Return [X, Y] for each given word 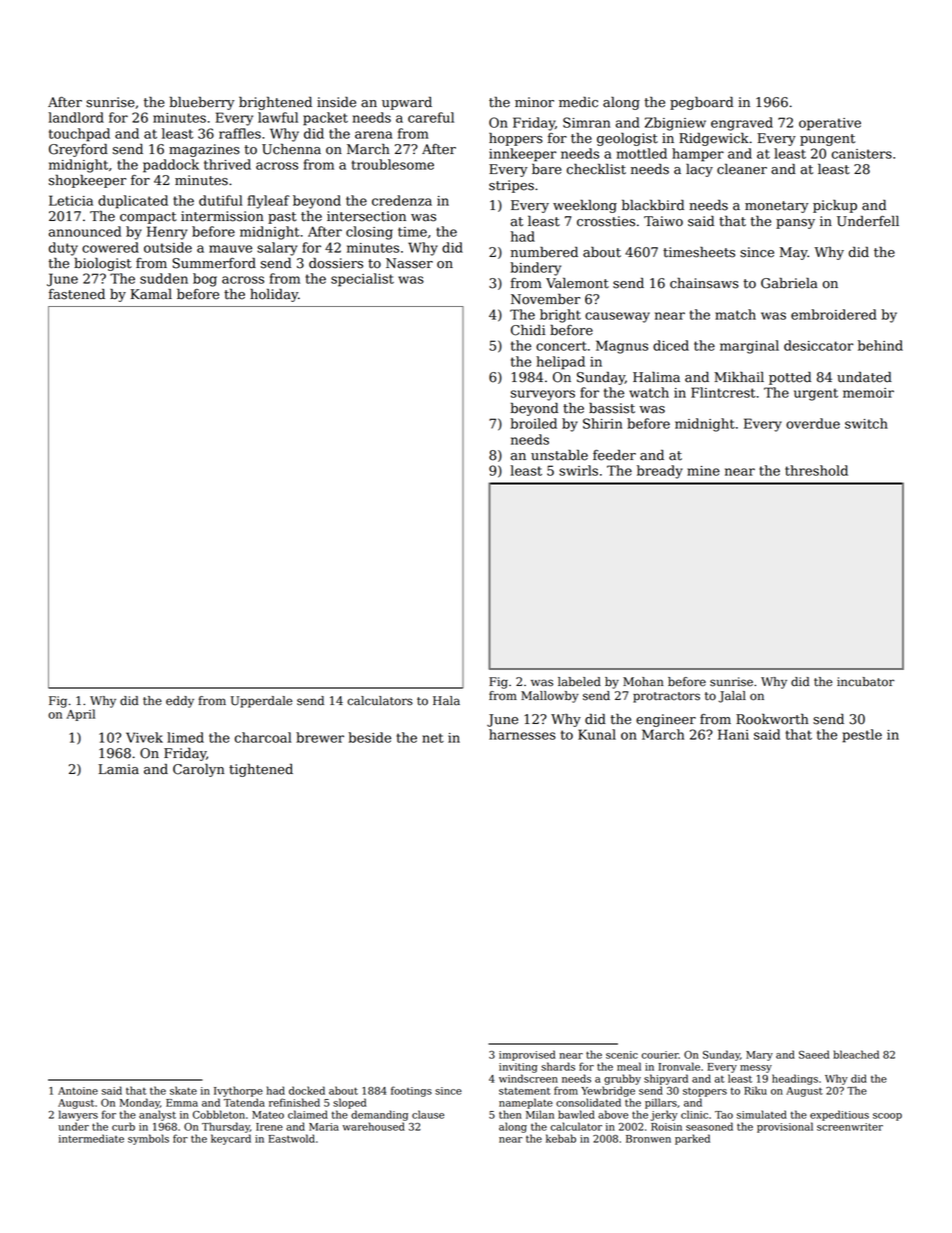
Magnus [622, 347]
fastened [77, 294]
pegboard [701, 103]
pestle [862, 736]
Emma [182, 1103]
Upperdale [261, 702]
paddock [171, 166]
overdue [813, 423]
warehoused [374, 1126]
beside [369, 737]
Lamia [118, 769]
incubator [865, 682]
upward [407, 103]
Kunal [597, 734]
